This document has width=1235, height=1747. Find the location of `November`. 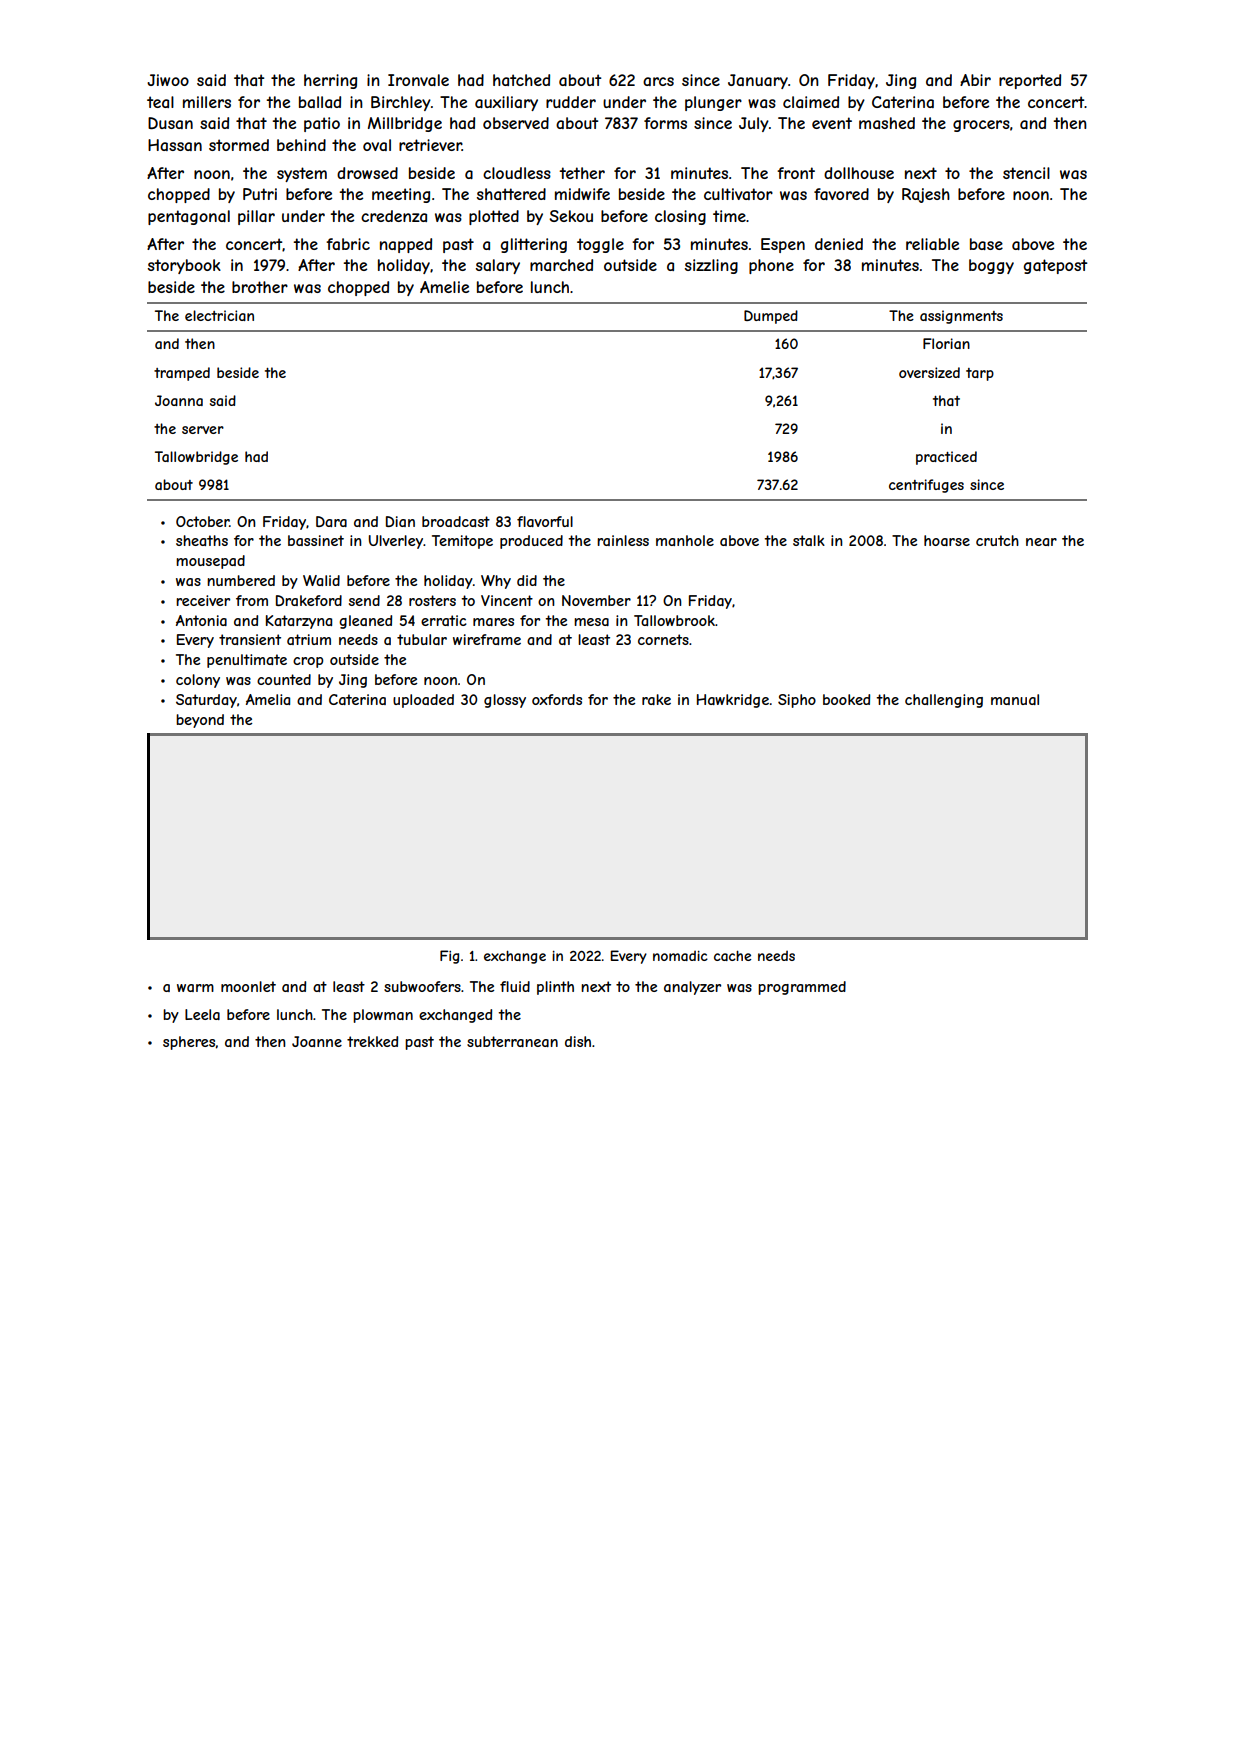

November is located at coordinates (596, 600).
